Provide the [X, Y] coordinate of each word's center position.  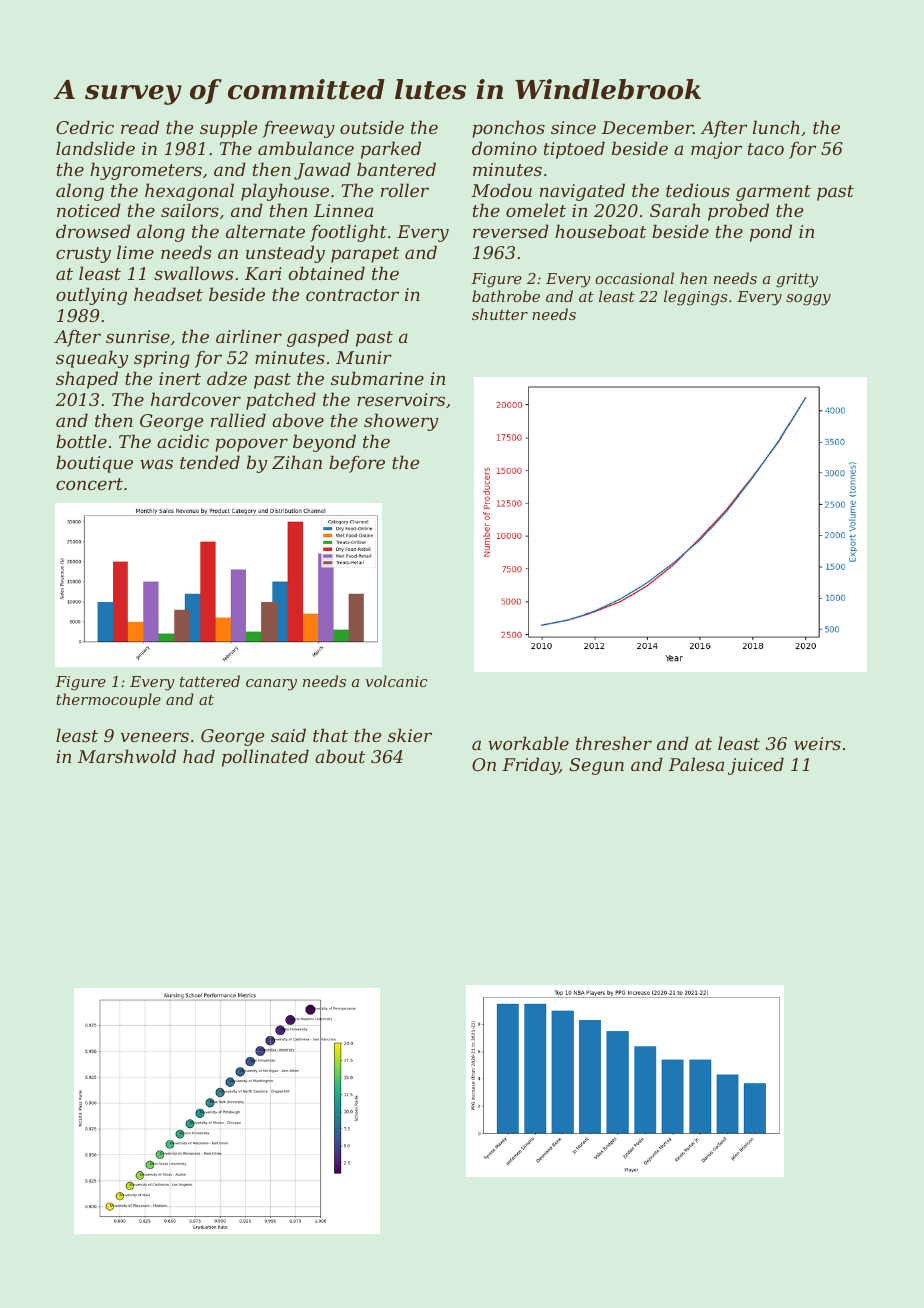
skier [410, 735]
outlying [91, 296]
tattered [210, 681]
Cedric [85, 127]
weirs [817, 743]
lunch [776, 127]
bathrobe [506, 296]
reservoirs [401, 399]
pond [771, 233]
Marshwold [127, 756]
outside [372, 127]
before [357, 464]
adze [227, 378]
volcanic [396, 681]
